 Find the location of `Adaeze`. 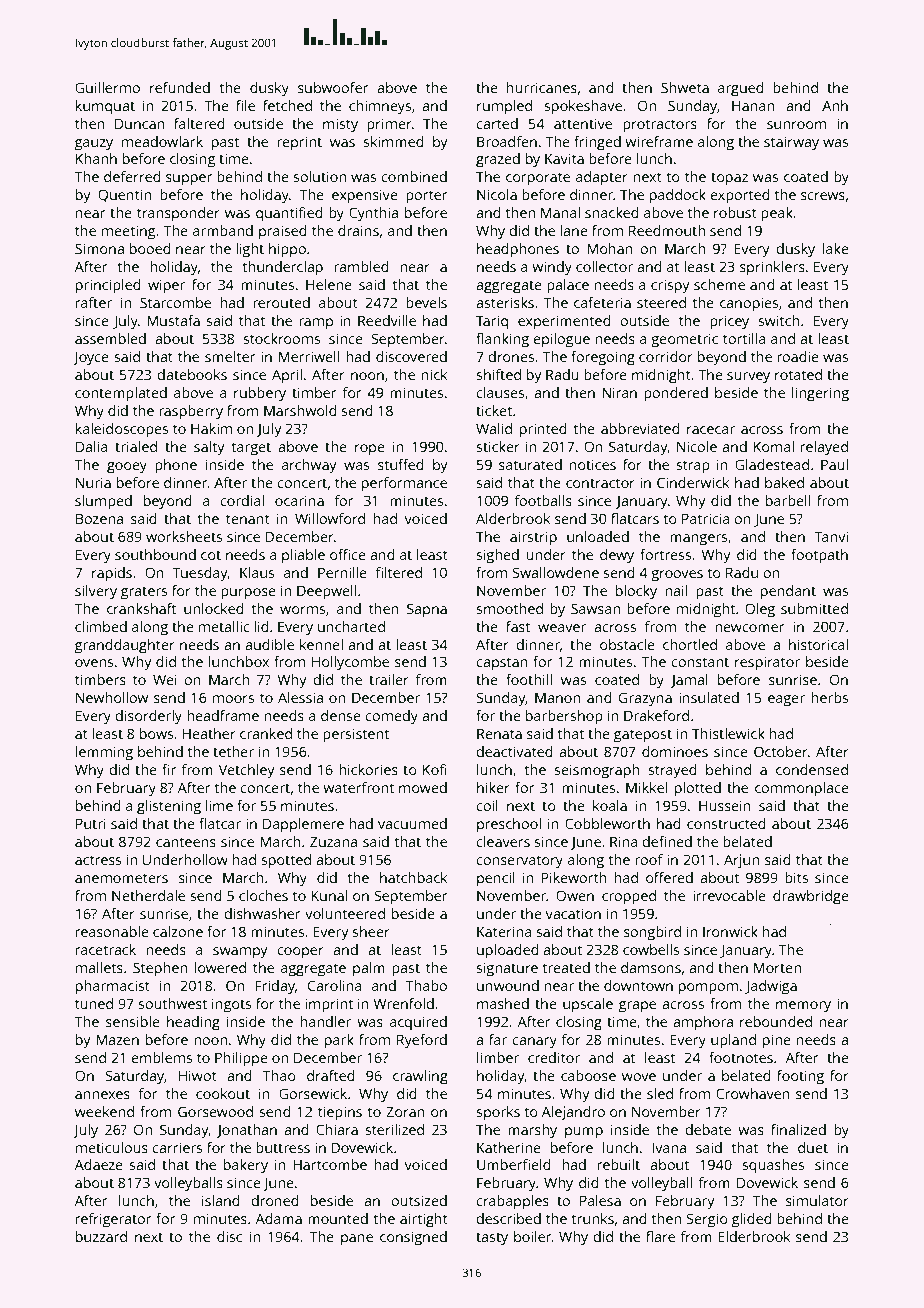

Adaeze is located at coordinates (99, 1164).
